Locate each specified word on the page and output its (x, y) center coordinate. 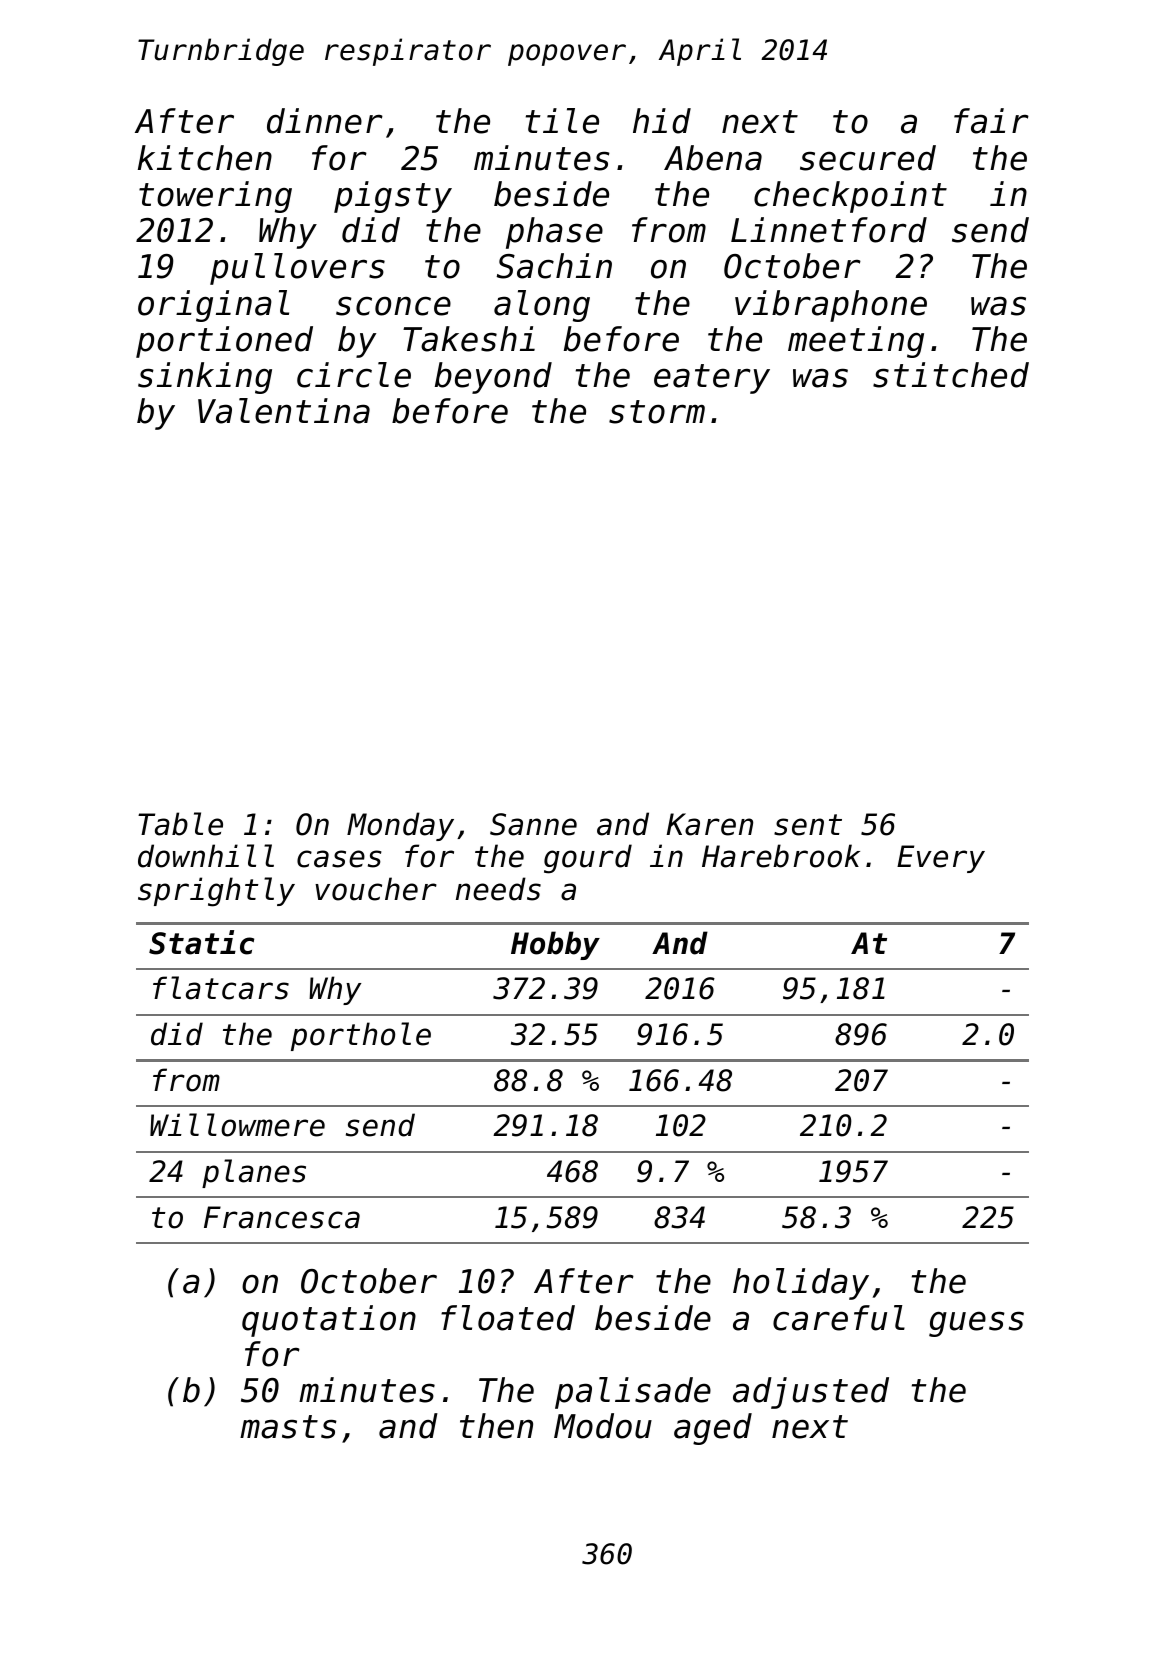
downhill (206, 856)
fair (991, 121)
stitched (951, 375)
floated (508, 1318)
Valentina (284, 411)
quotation (329, 1321)
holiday (801, 1284)
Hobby (555, 945)
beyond (493, 378)
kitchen (205, 158)
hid (662, 121)
